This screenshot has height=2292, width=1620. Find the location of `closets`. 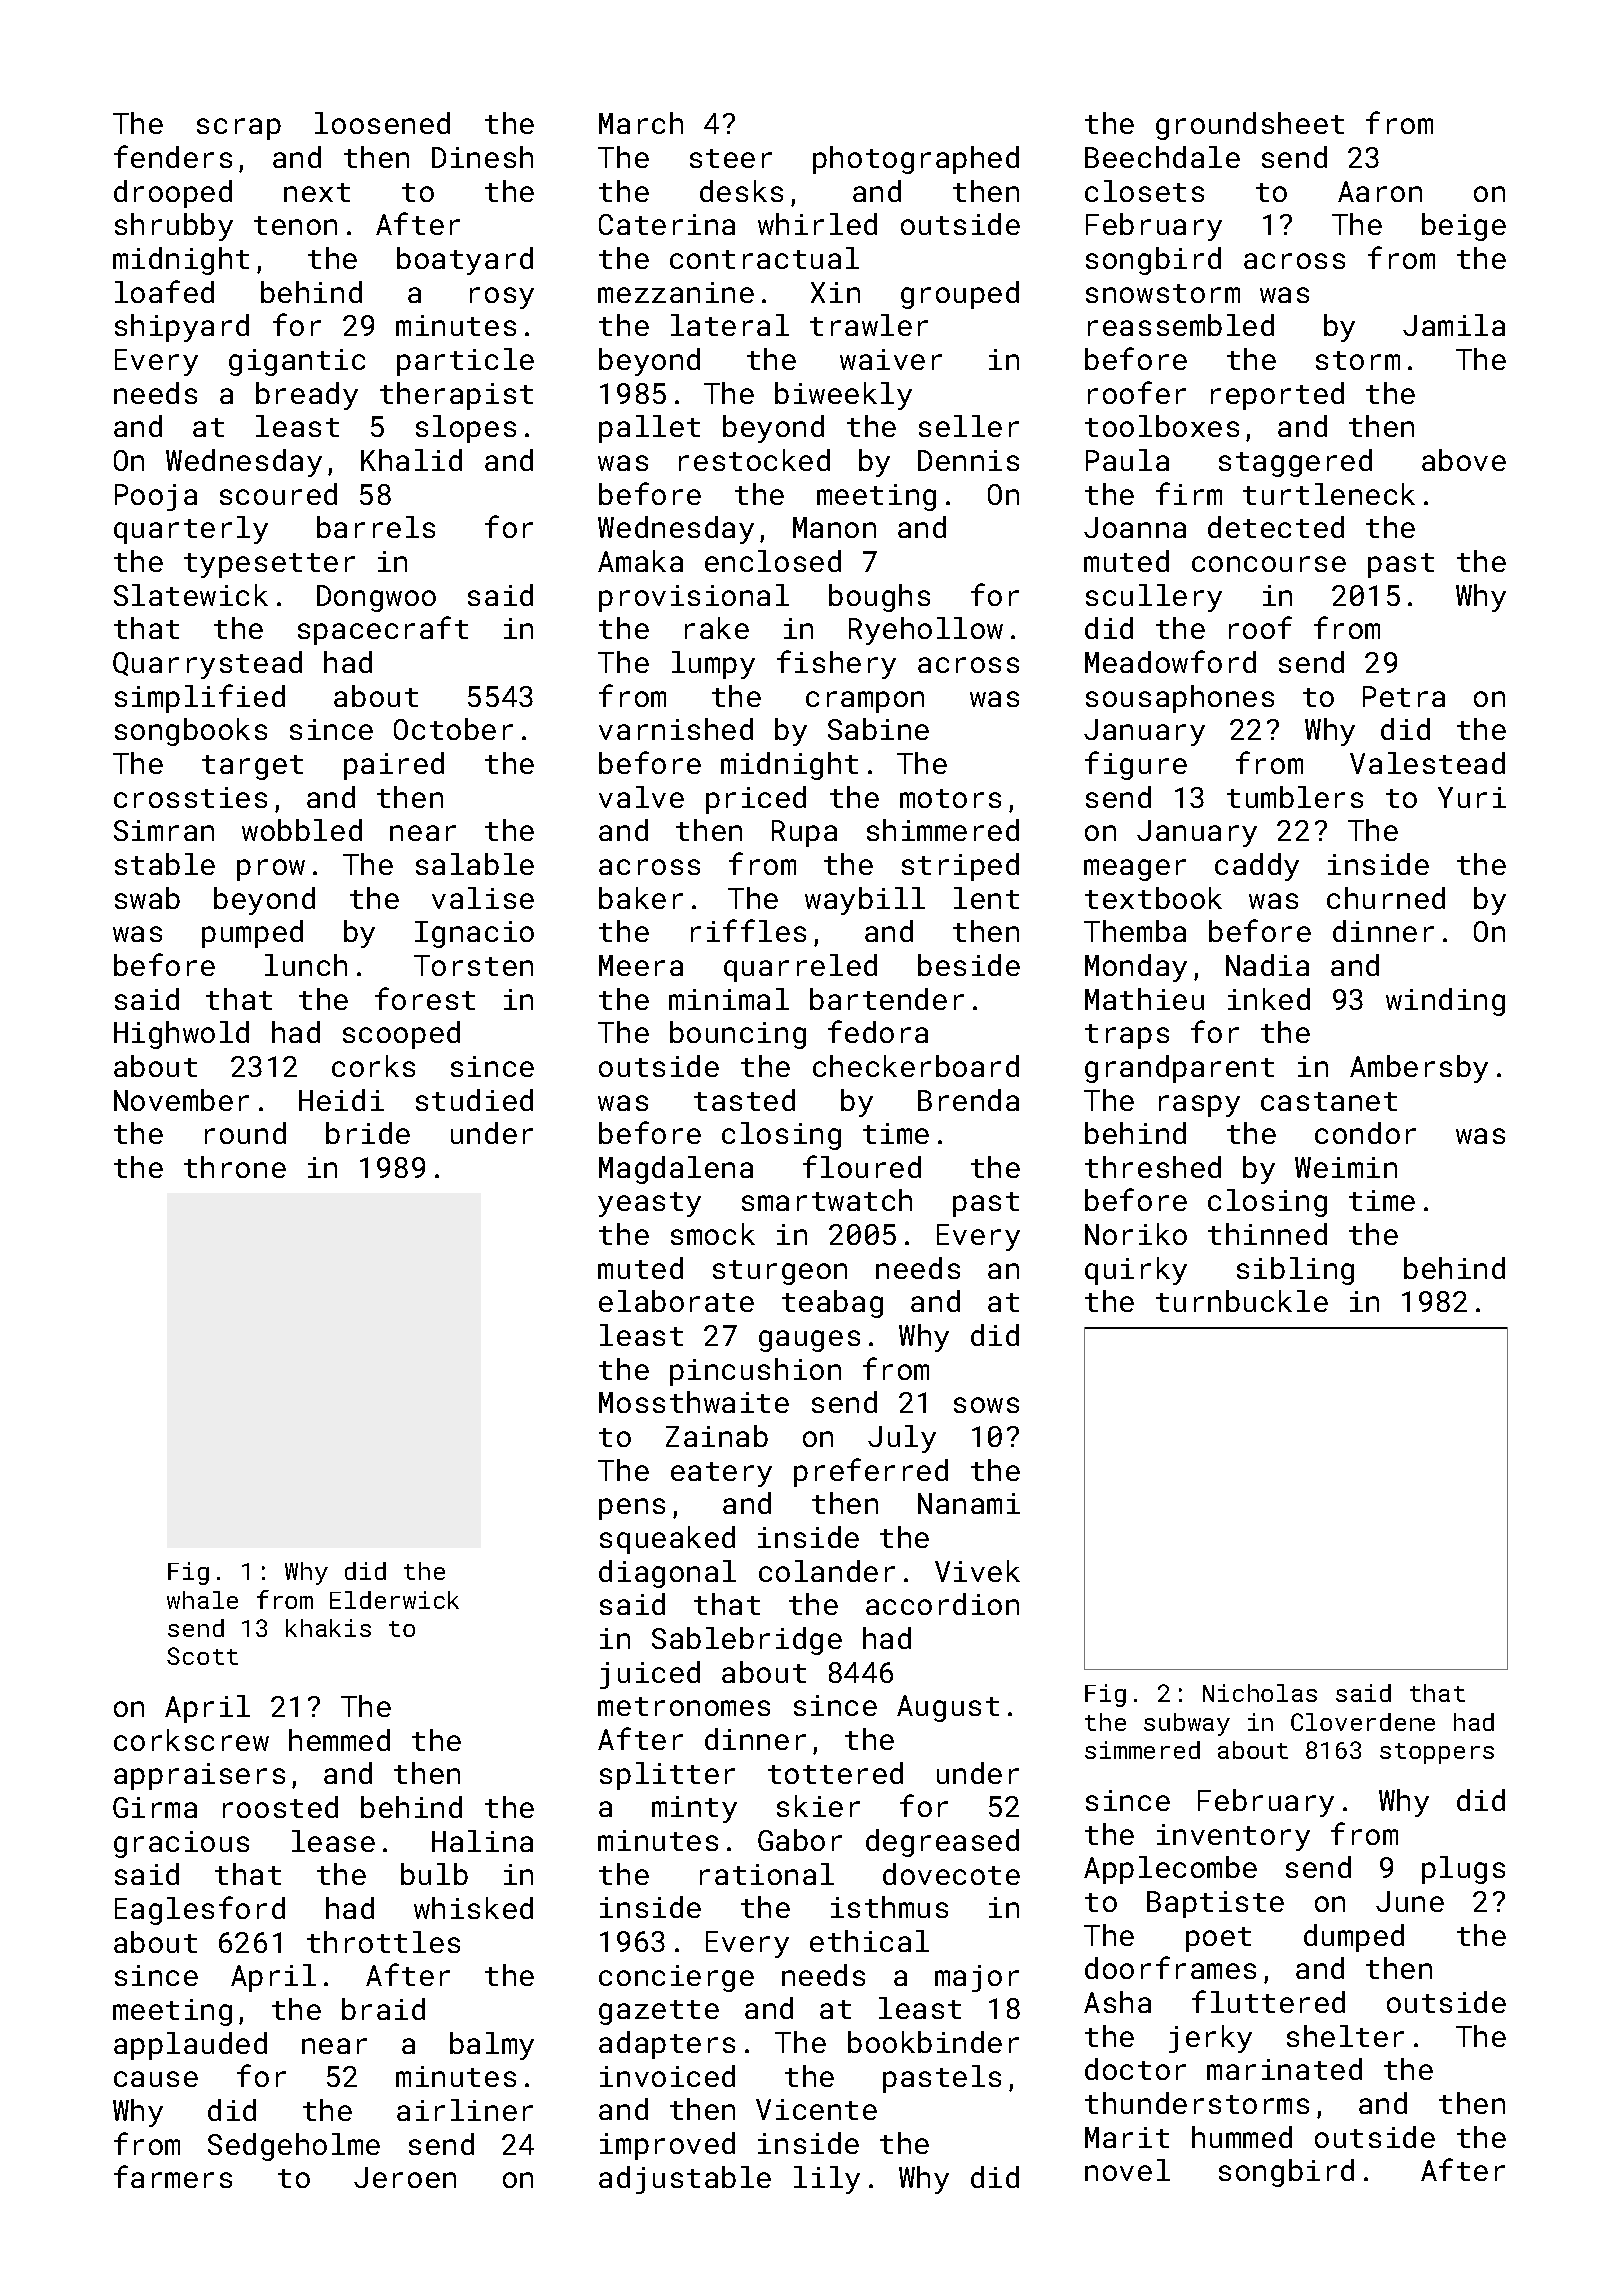

closets is located at coordinates (1144, 191).
